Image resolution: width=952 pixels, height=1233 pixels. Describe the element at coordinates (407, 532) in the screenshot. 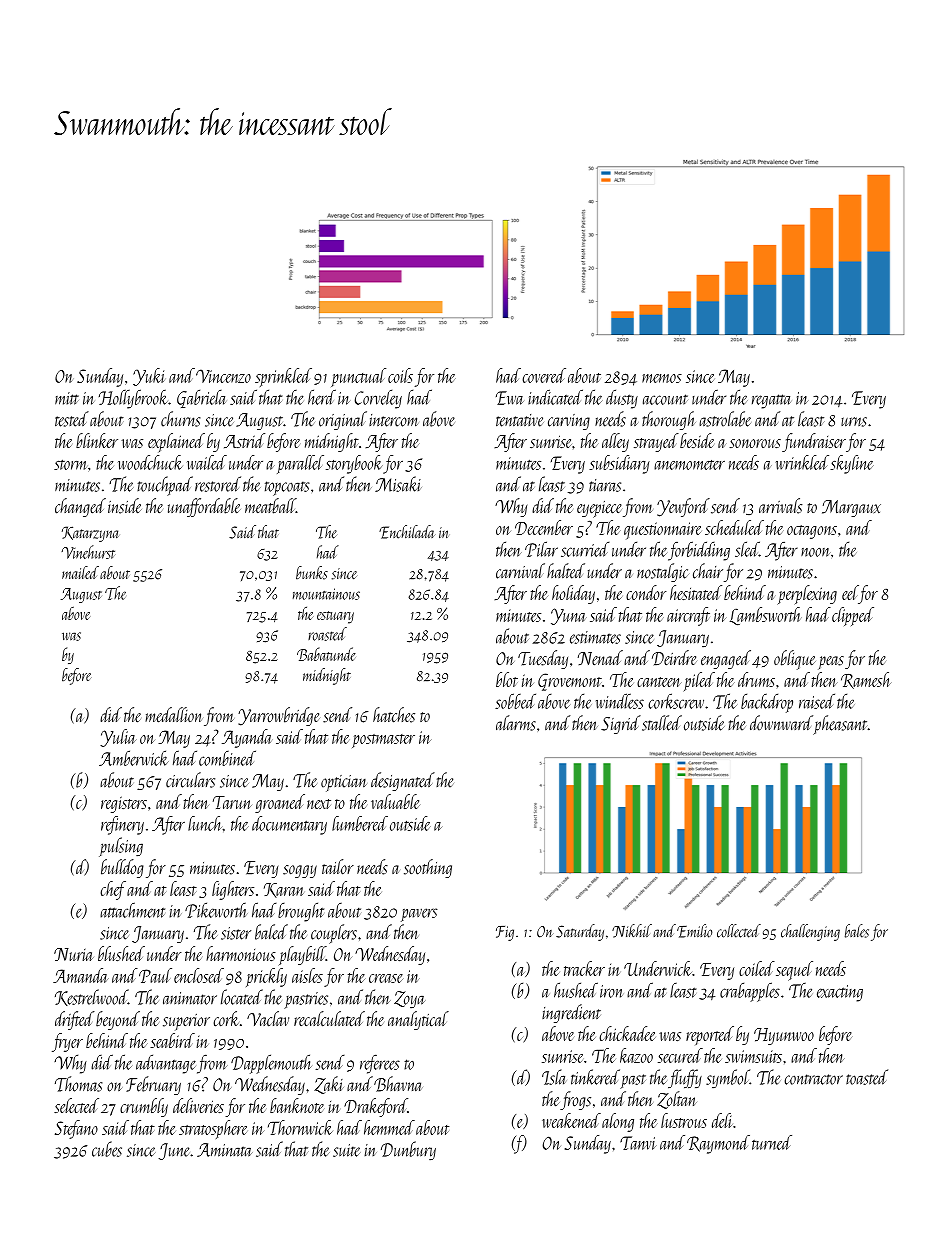

I see `Enchilada` at that location.
